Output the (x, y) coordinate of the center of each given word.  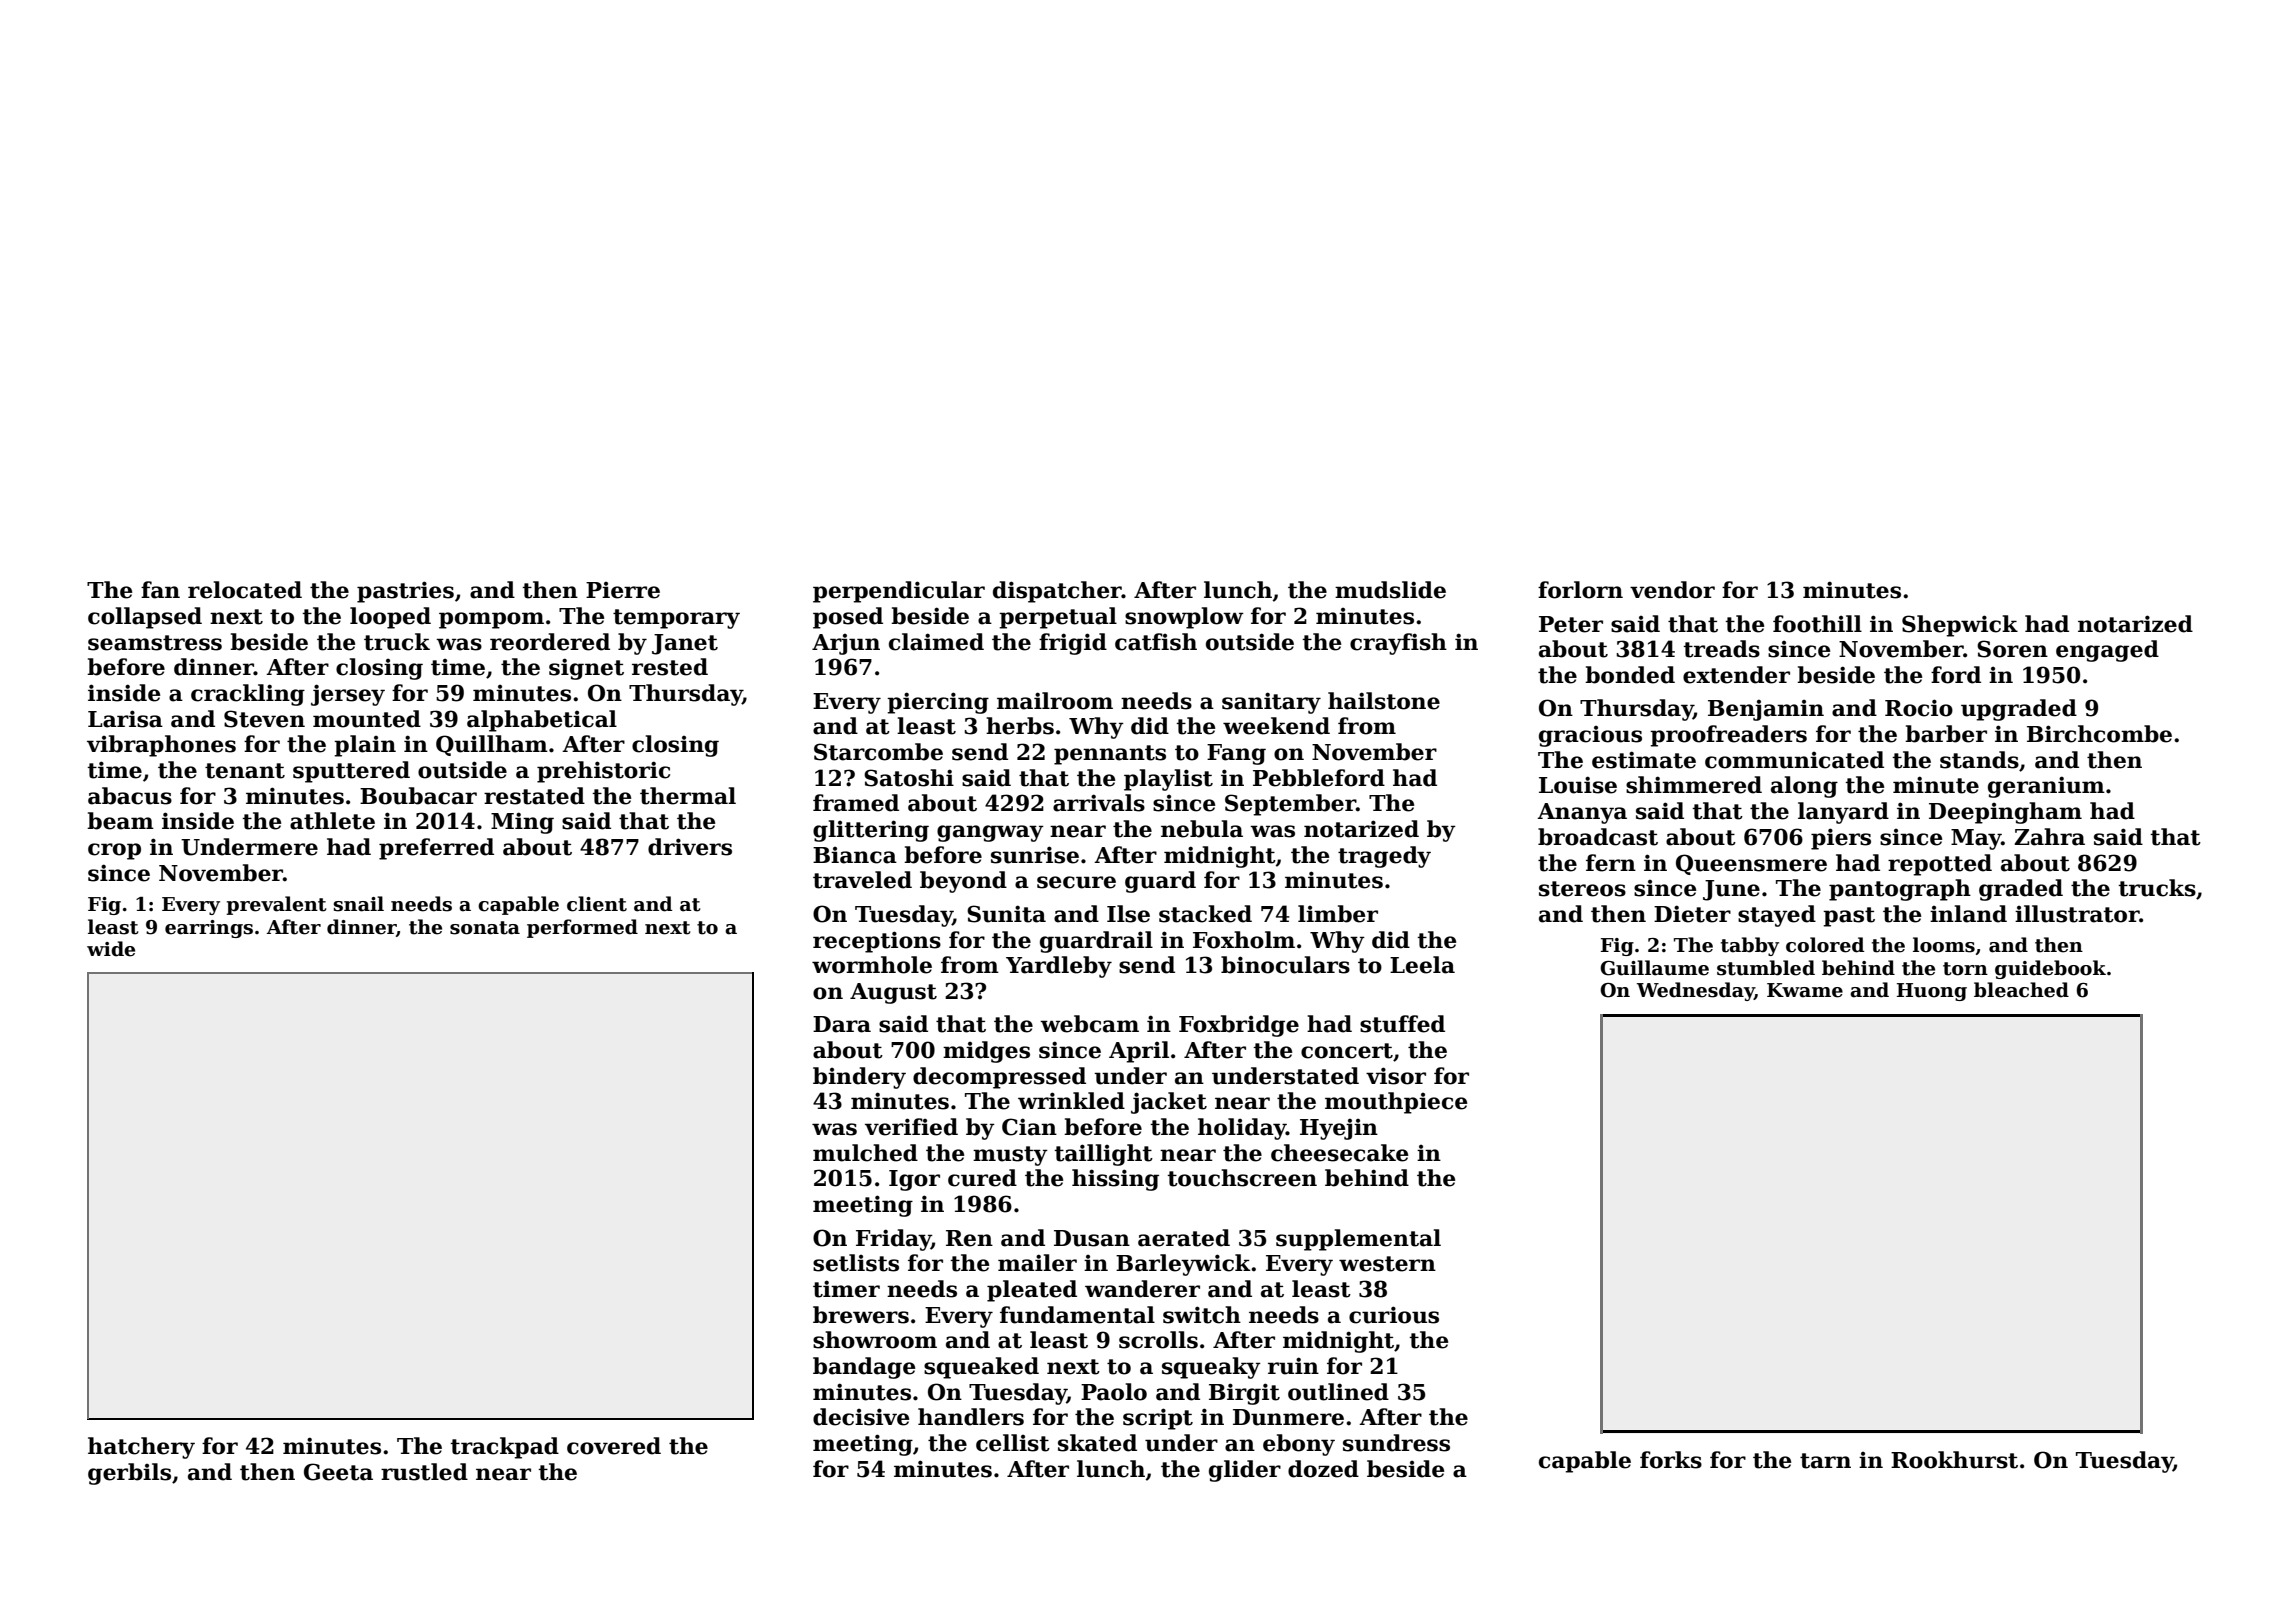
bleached (2021, 990)
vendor (1672, 590)
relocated (245, 590)
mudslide (1390, 590)
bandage (864, 1368)
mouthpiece (1396, 1103)
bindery (859, 1078)
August (893, 993)
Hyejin (1339, 1129)
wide (111, 949)
